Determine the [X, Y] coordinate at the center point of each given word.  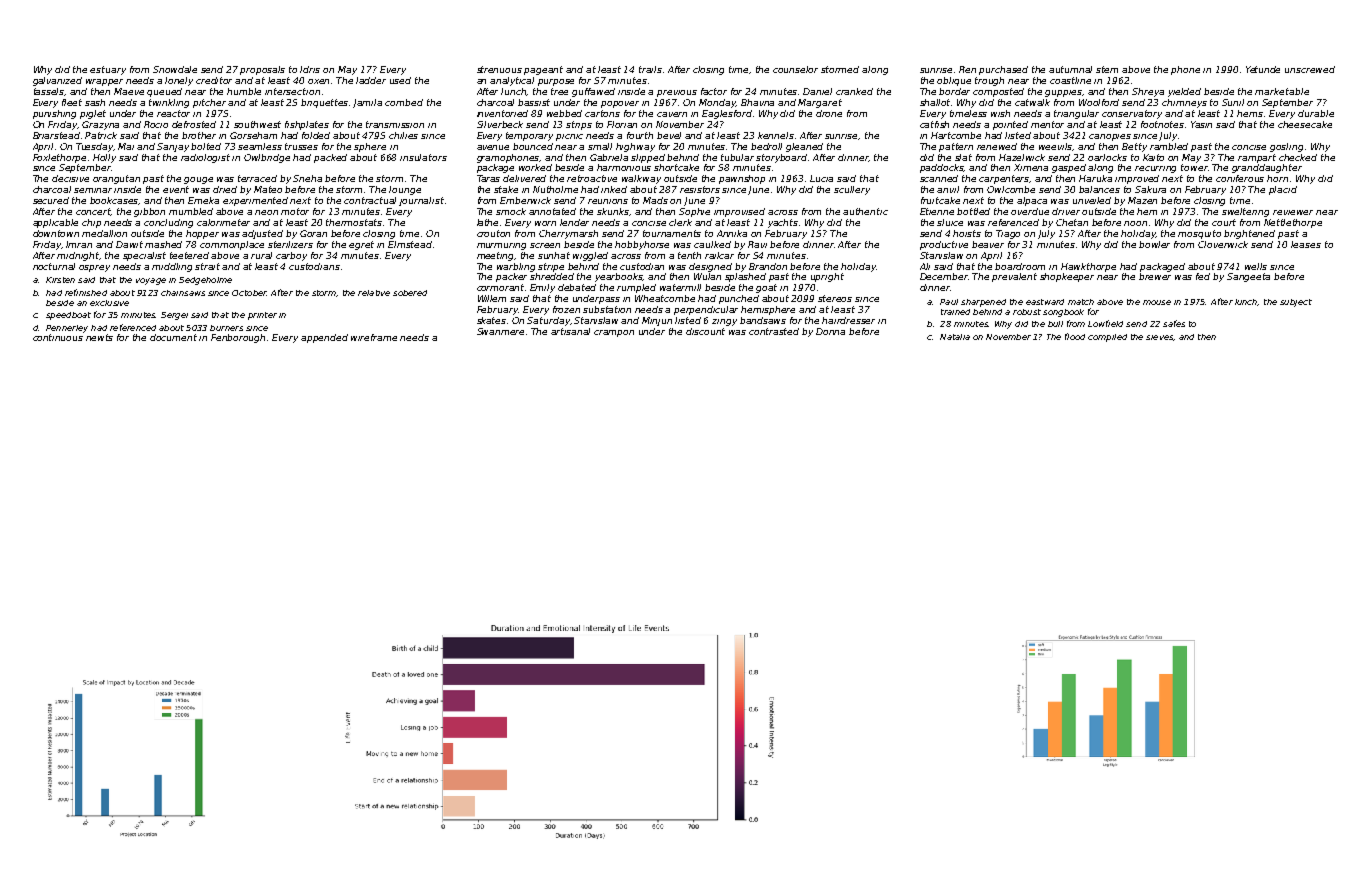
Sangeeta [1248, 277]
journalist [421, 201]
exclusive [109, 303]
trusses [301, 146]
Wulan [707, 276]
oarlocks [1107, 157]
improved [1137, 179]
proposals [262, 70]
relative [374, 293]
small [600, 146]
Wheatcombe [665, 298]
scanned [939, 178]
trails [650, 69]
